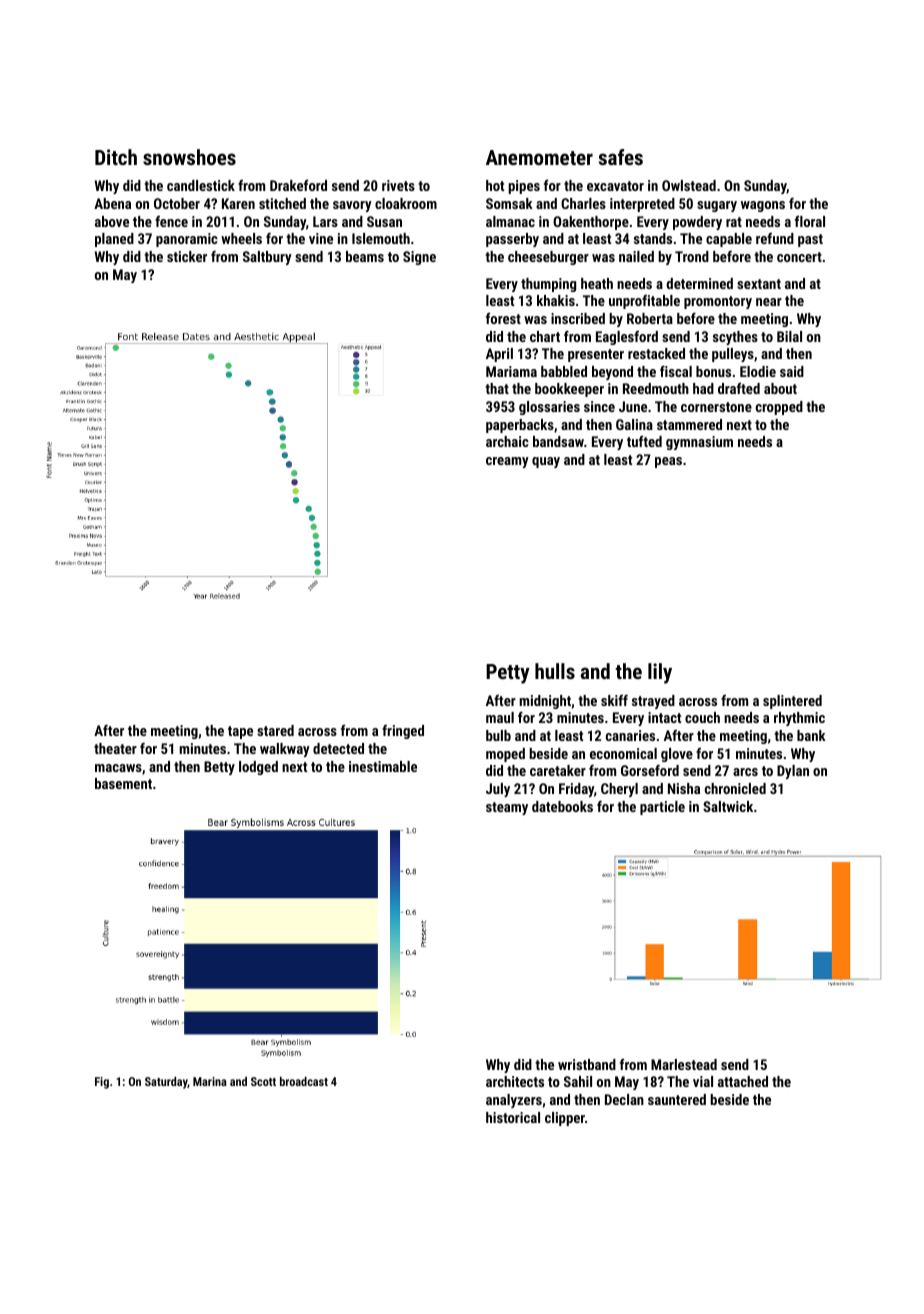 This screenshot has height=1314, width=924. What do you see at coordinates (507, 808) in the screenshot?
I see `steamy` at bounding box center [507, 808].
